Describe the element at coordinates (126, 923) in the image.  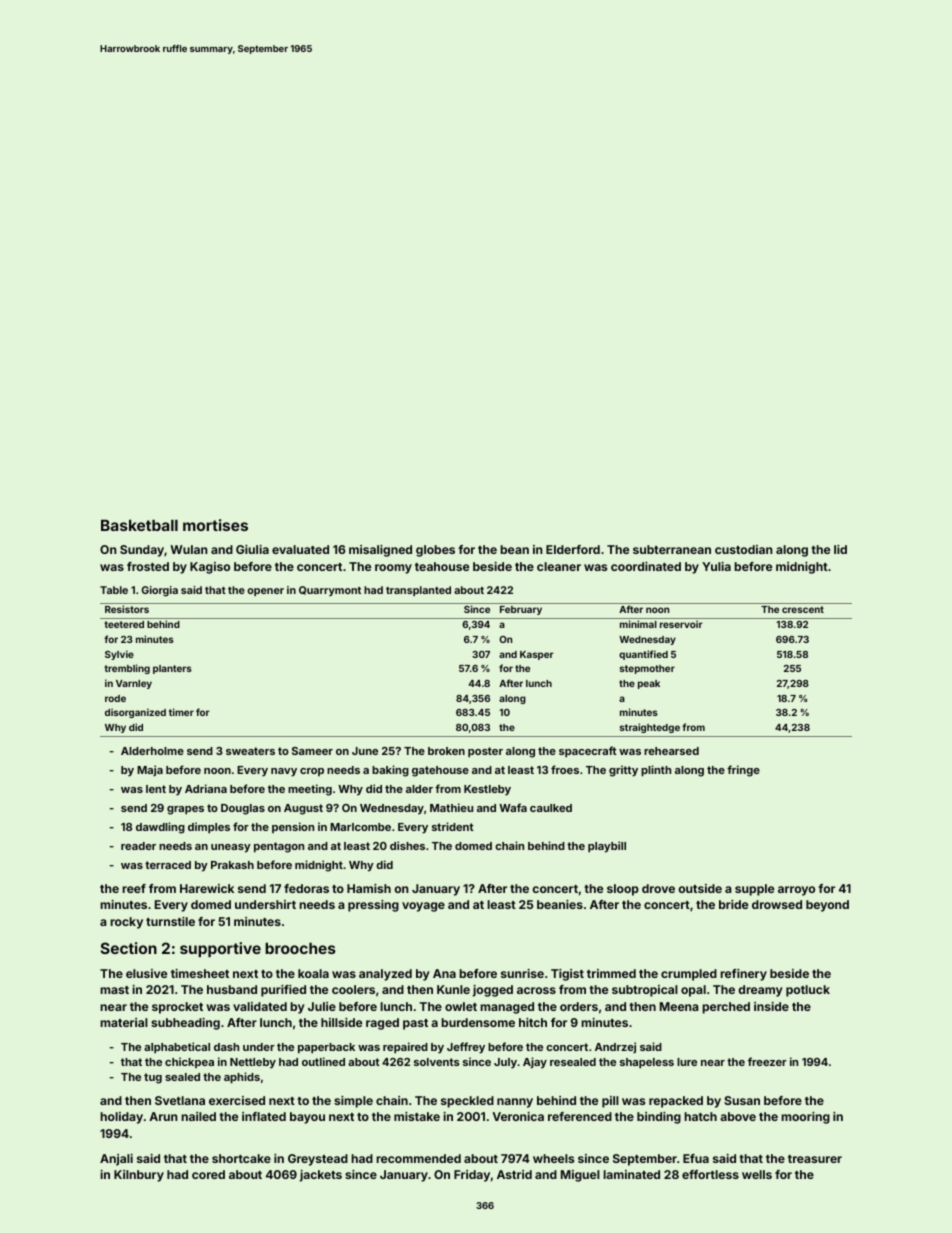
I see `rocky` at that location.
